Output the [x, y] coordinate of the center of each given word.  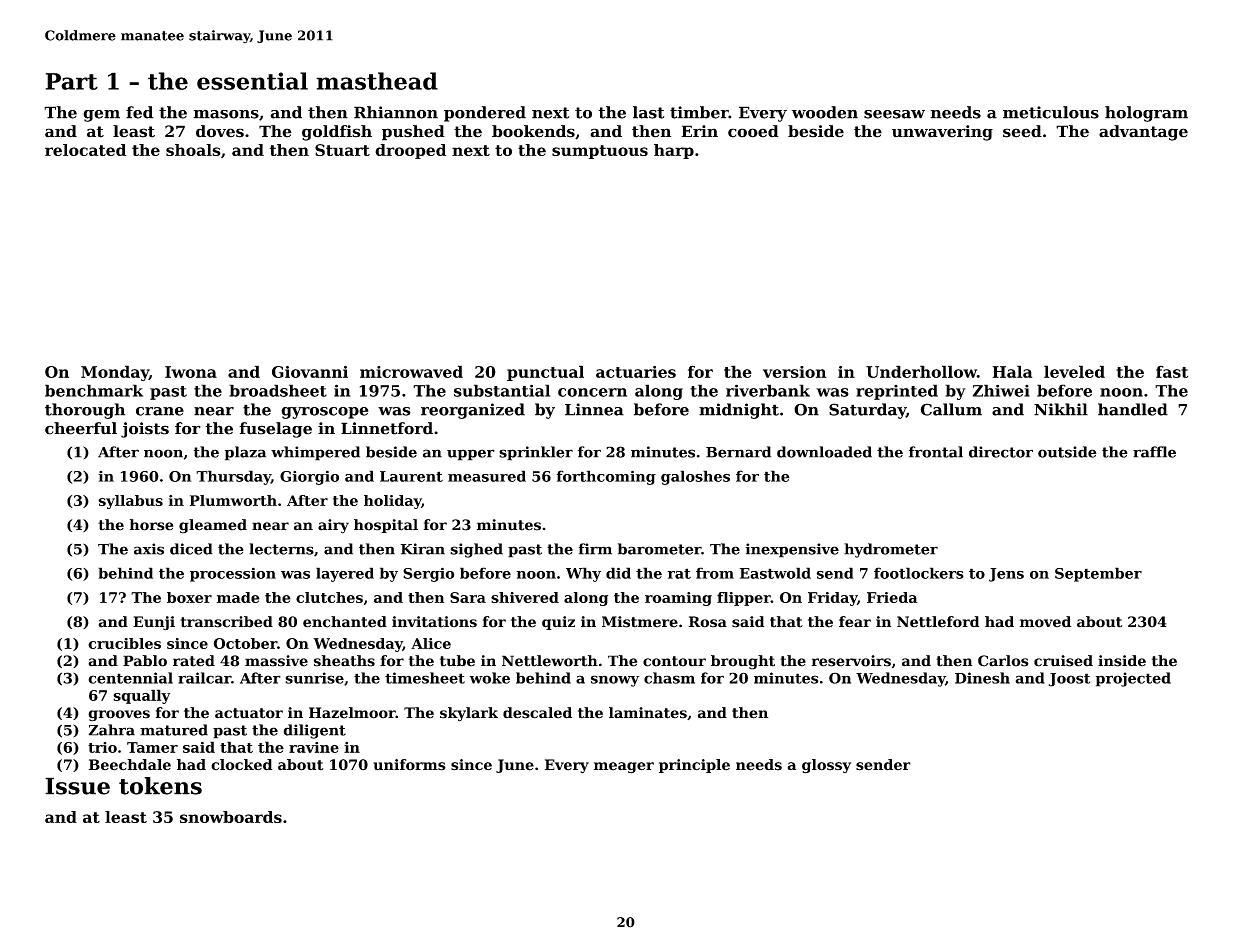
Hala [1012, 371]
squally [141, 696]
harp [674, 151]
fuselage [275, 430]
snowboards [231, 817]
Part [72, 81]
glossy [826, 766]
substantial [502, 390]
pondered [485, 114]
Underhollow [921, 371]
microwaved [411, 371]
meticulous [1051, 112]
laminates [648, 713]
